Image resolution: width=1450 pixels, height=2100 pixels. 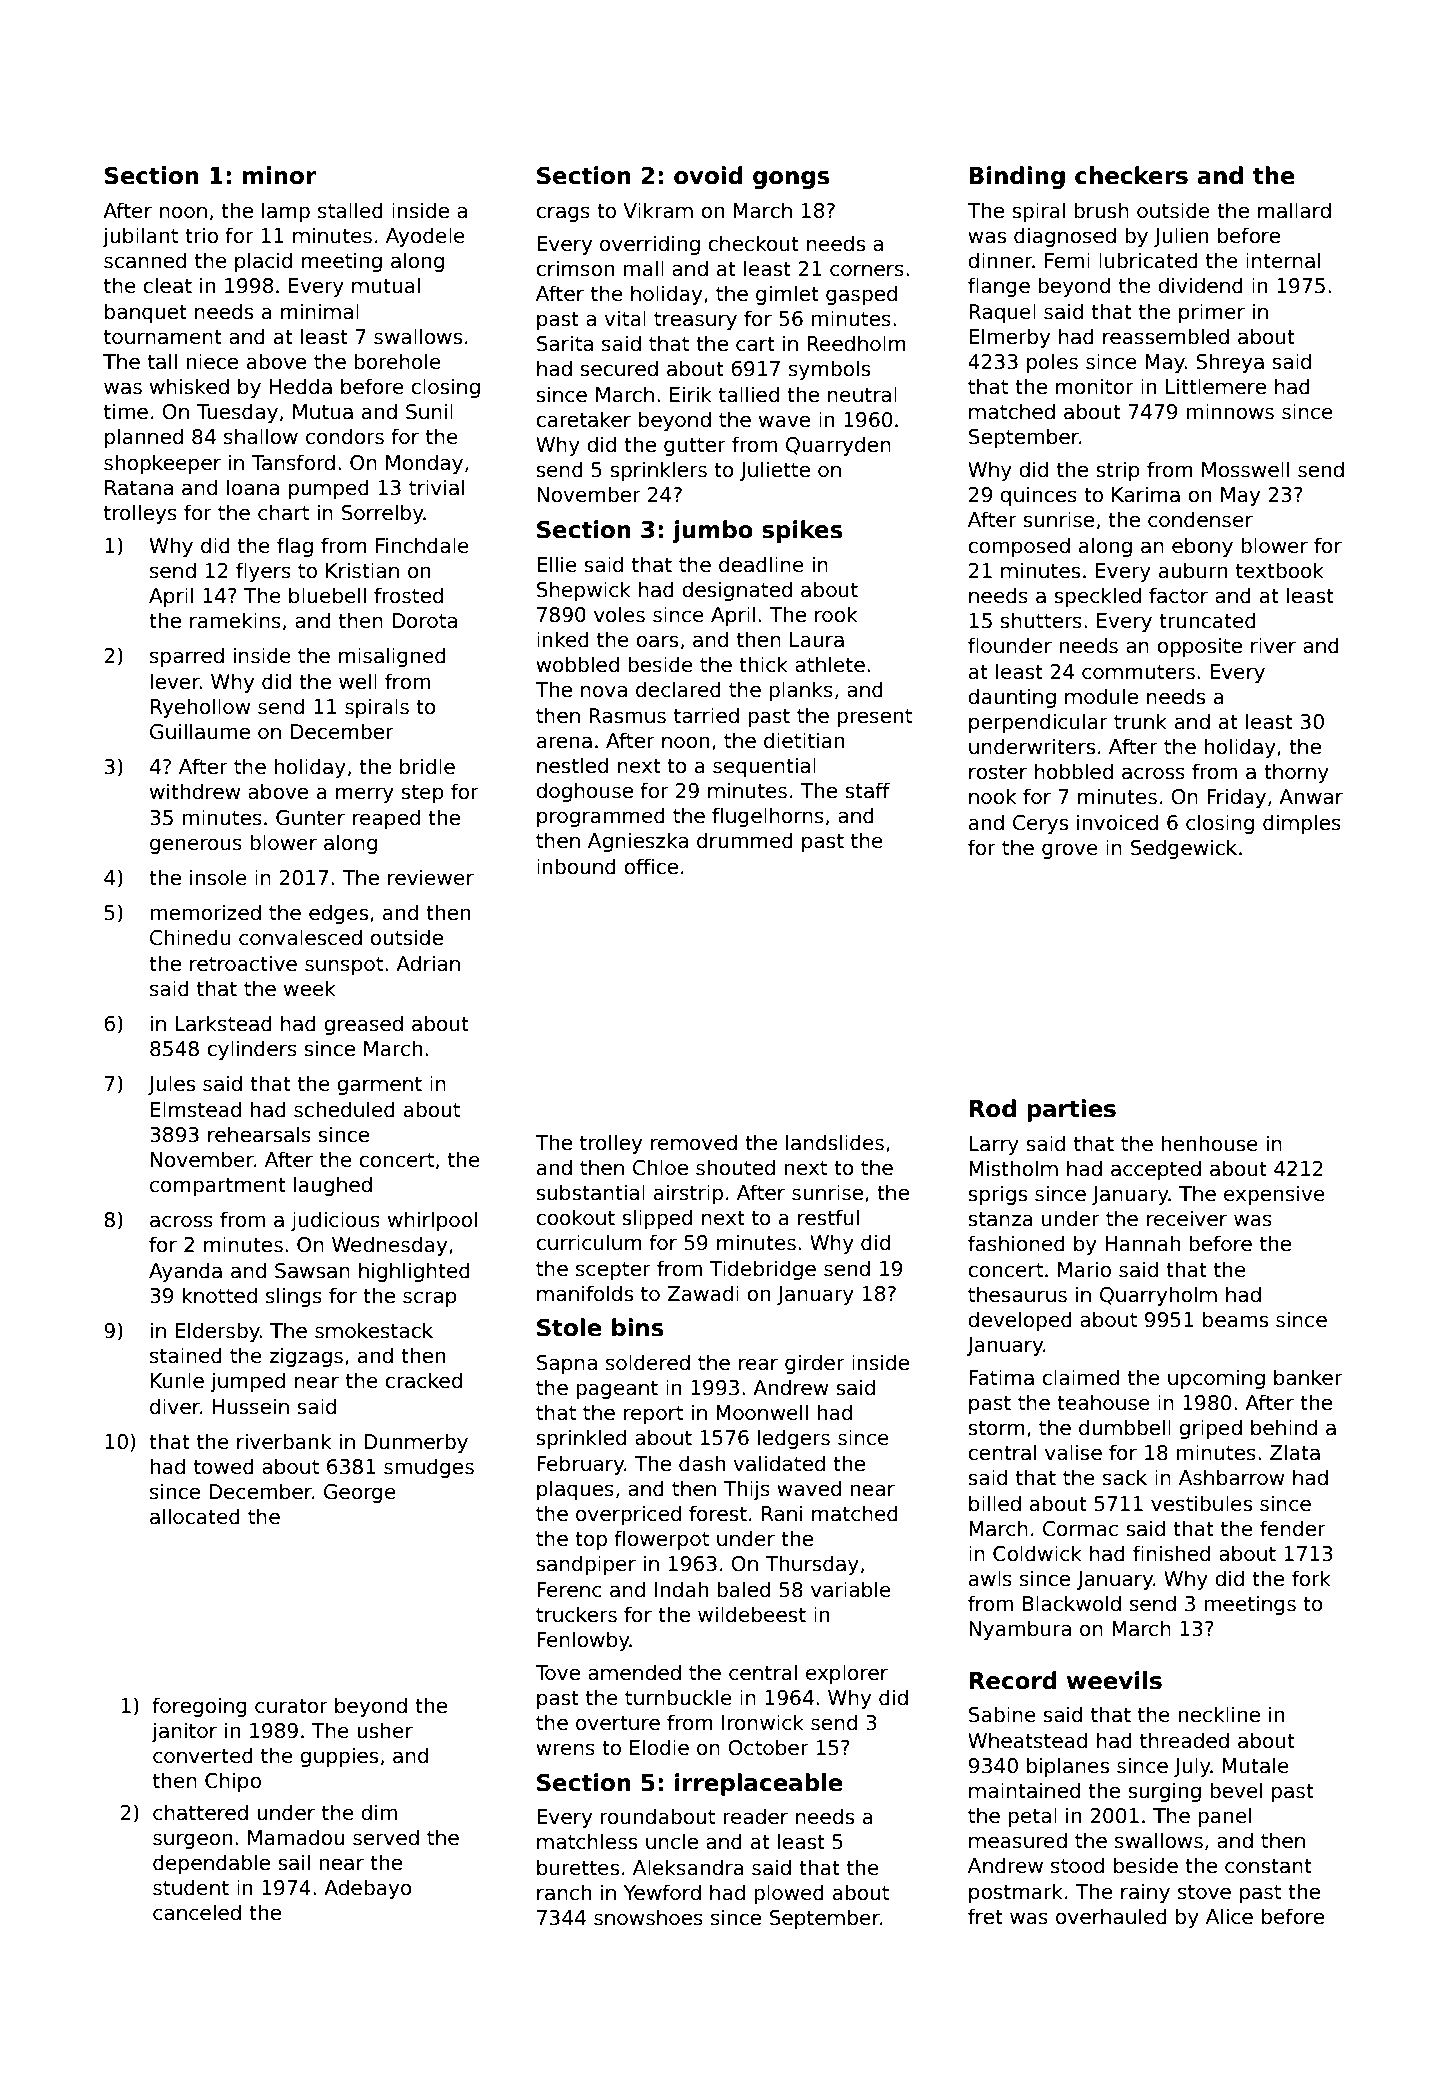 I want to click on time, so click(x=126, y=411).
